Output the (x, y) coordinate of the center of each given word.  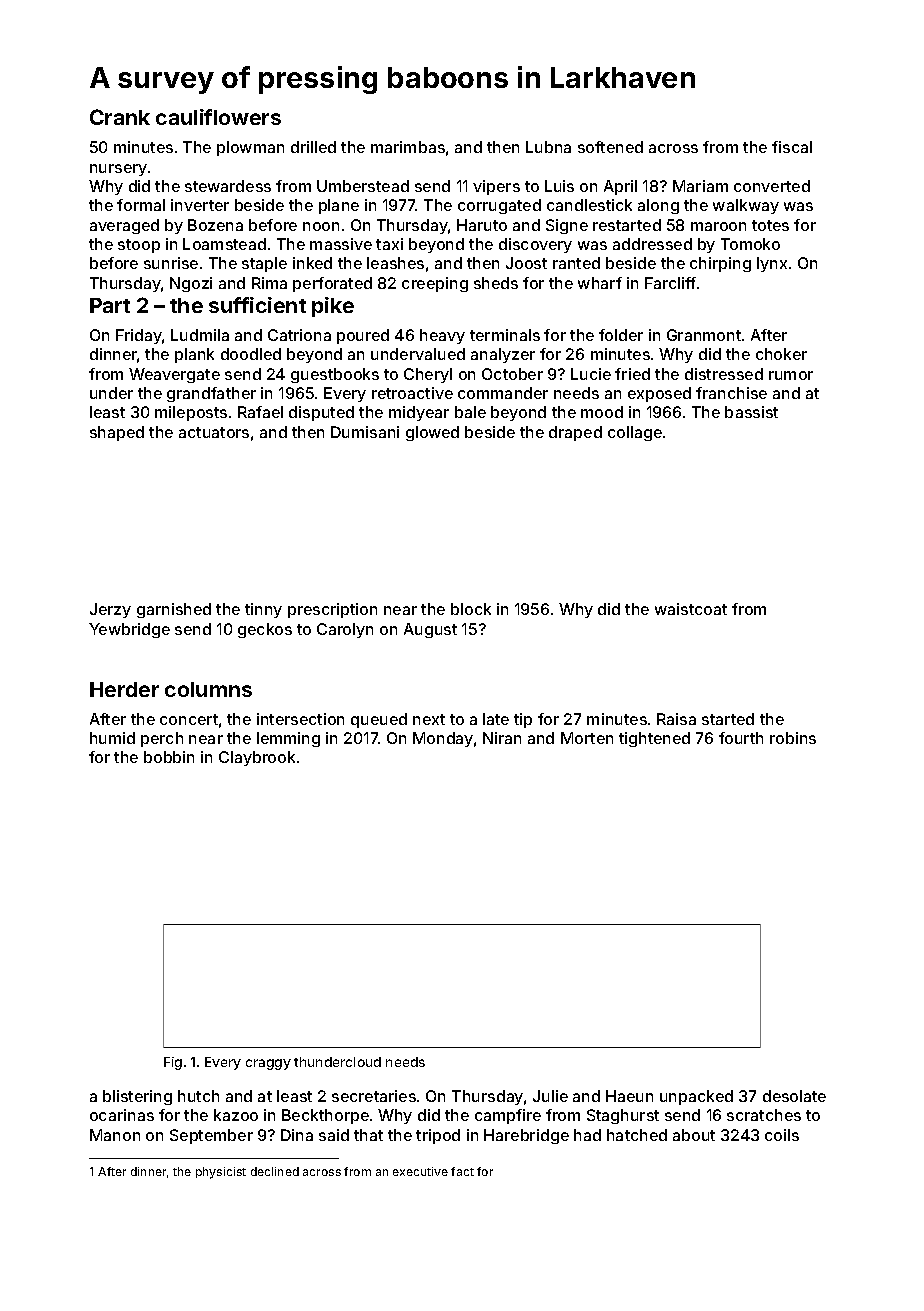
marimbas (408, 147)
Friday (139, 336)
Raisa (676, 719)
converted (772, 186)
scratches (764, 1115)
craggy (268, 1064)
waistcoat (691, 609)
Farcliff (670, 283)
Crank (120, 117)
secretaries (374, 1096)
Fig (173, 1063)
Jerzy (110, 610)
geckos (265, 630)
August (430, 630)
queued (379, 720)
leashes (395, 263)
